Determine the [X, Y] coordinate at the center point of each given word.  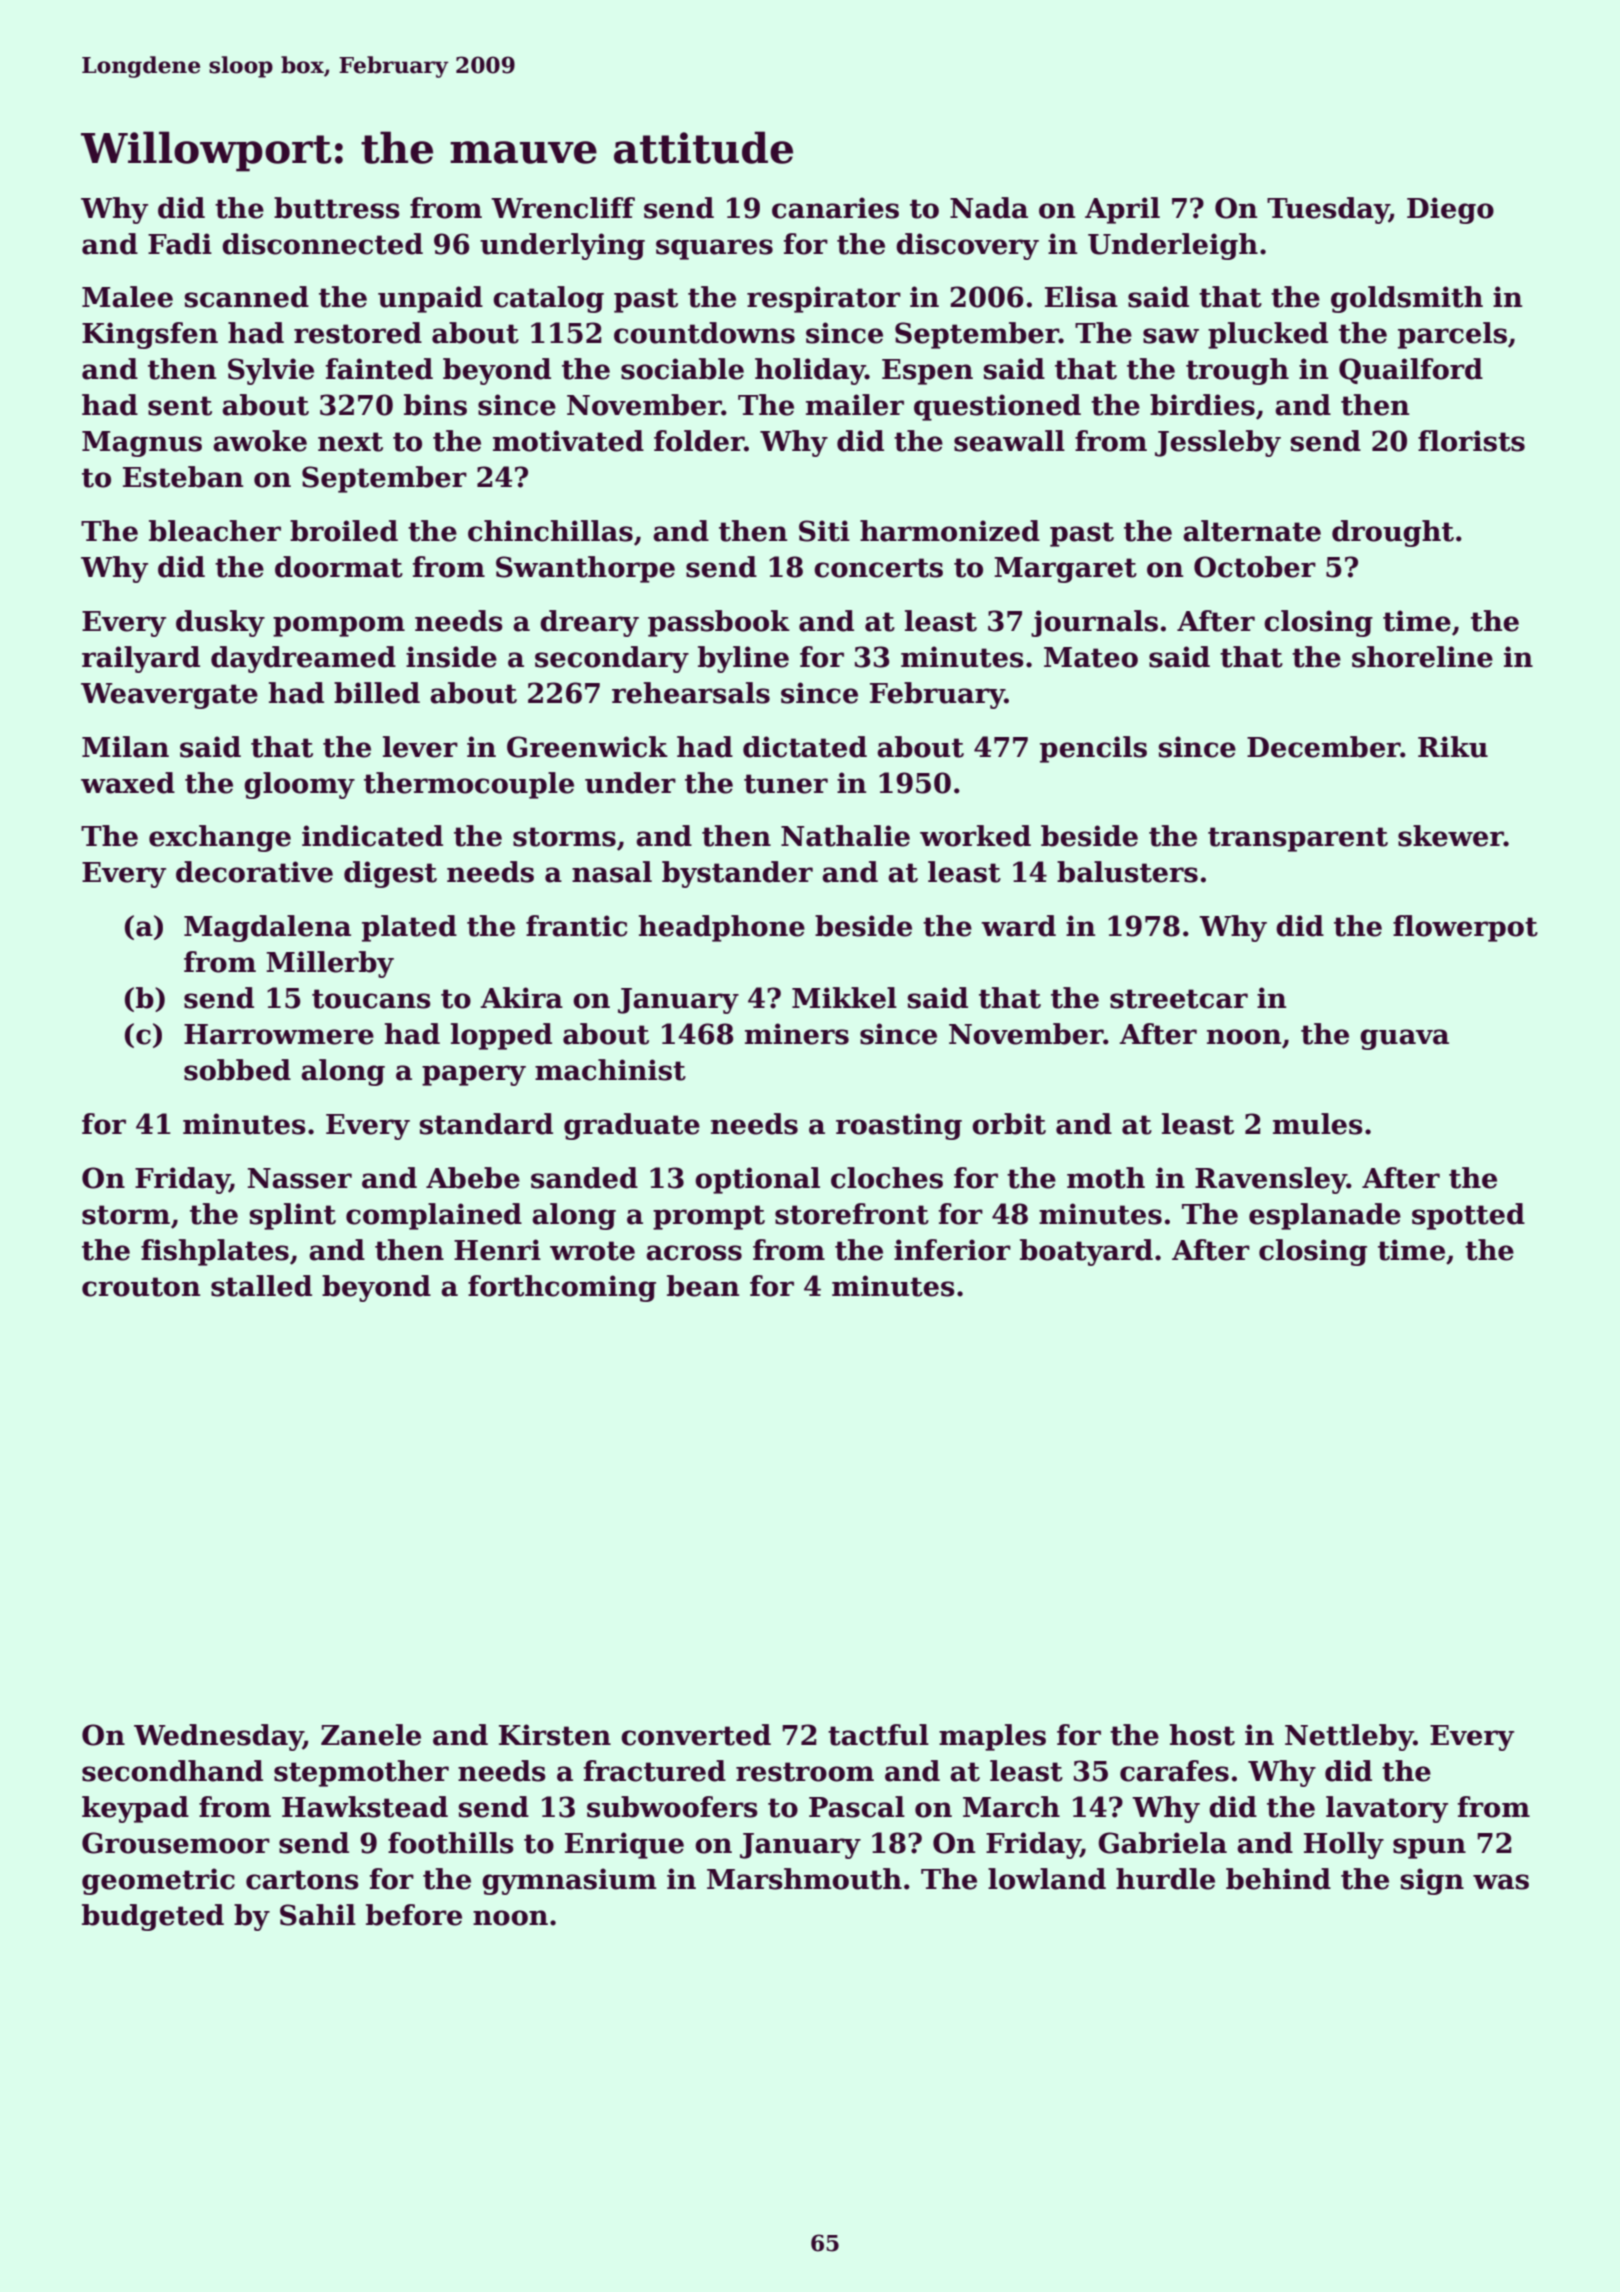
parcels [1452, 335]
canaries [835, 208]
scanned [247, 297]
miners [797, 1034]
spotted [1468, 1216]
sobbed [237, 1070]
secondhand [172, 1771]
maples [992, 1737]
